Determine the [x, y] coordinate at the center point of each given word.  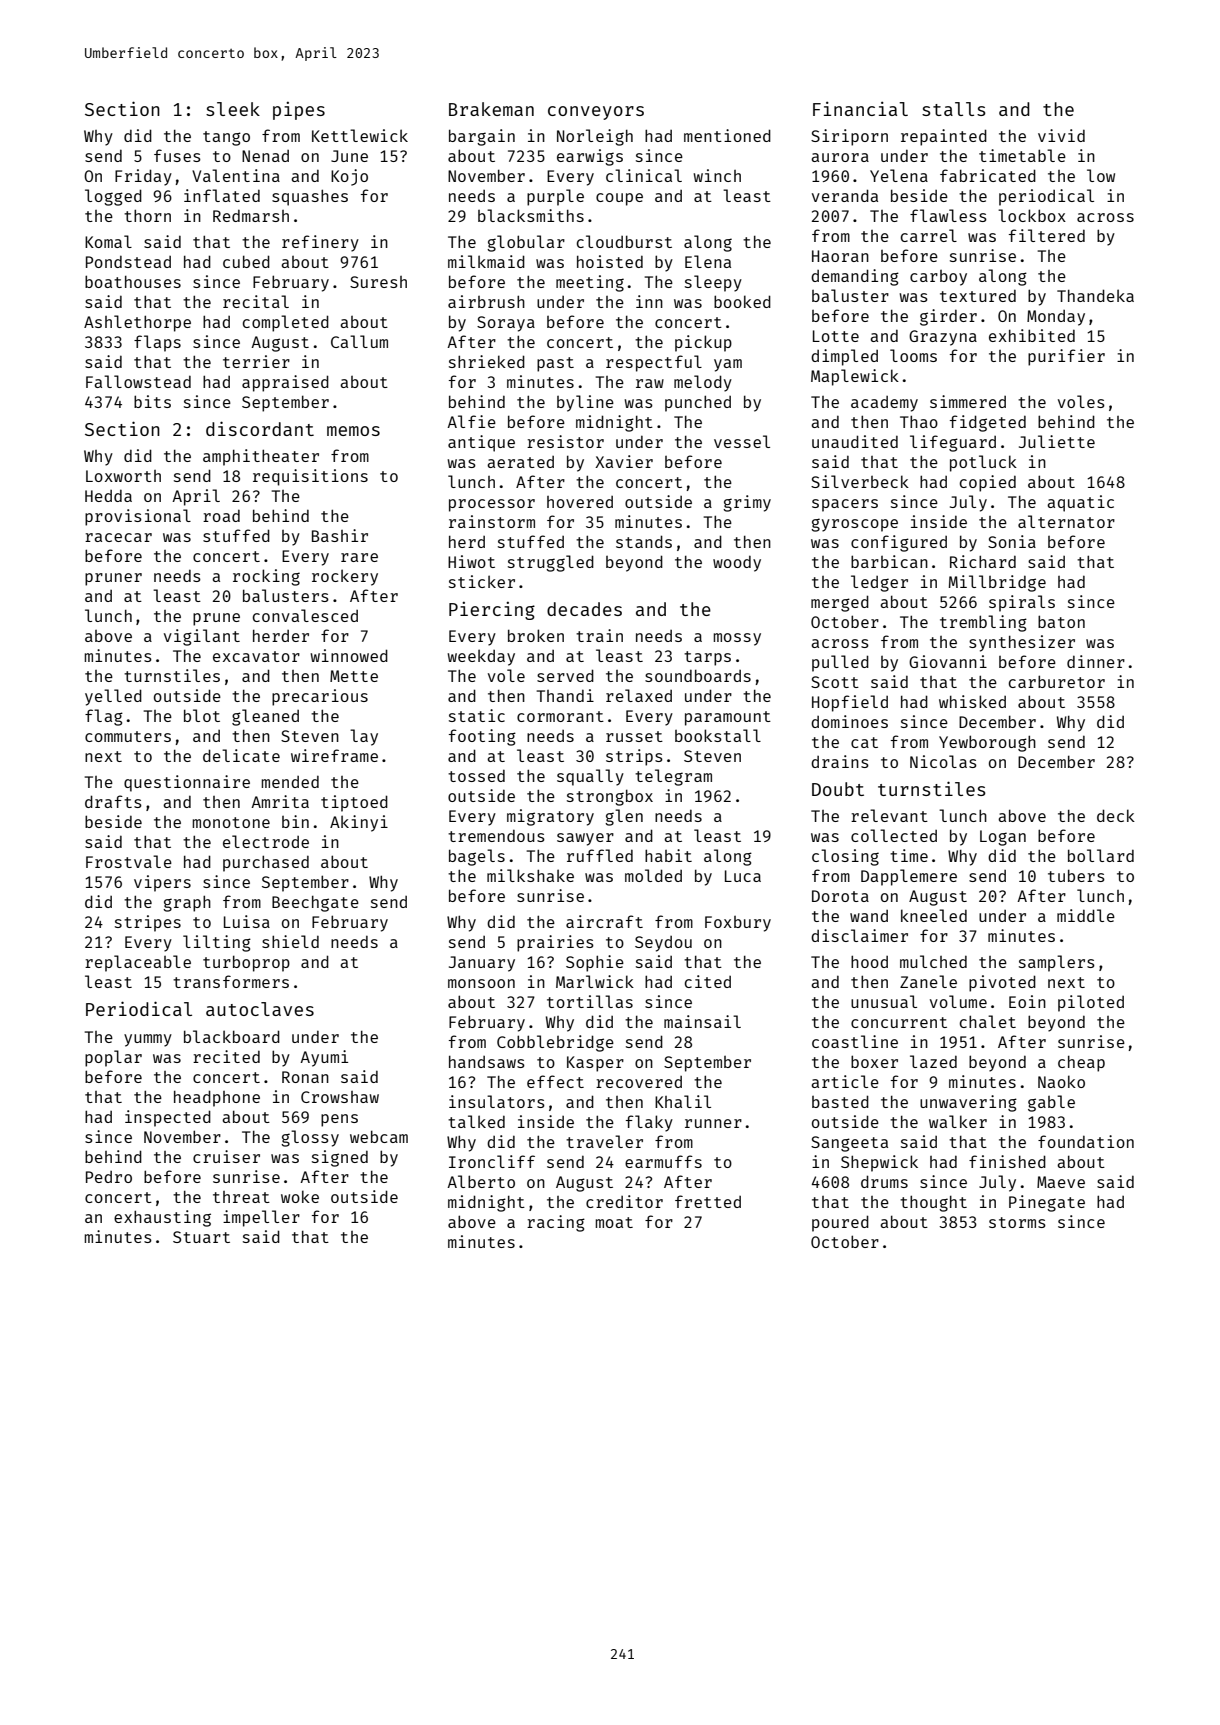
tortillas [590, 1001]
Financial [860, 108]
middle [1086, 915]
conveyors [596, 113]
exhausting [162, 1218]
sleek [233, 109]
